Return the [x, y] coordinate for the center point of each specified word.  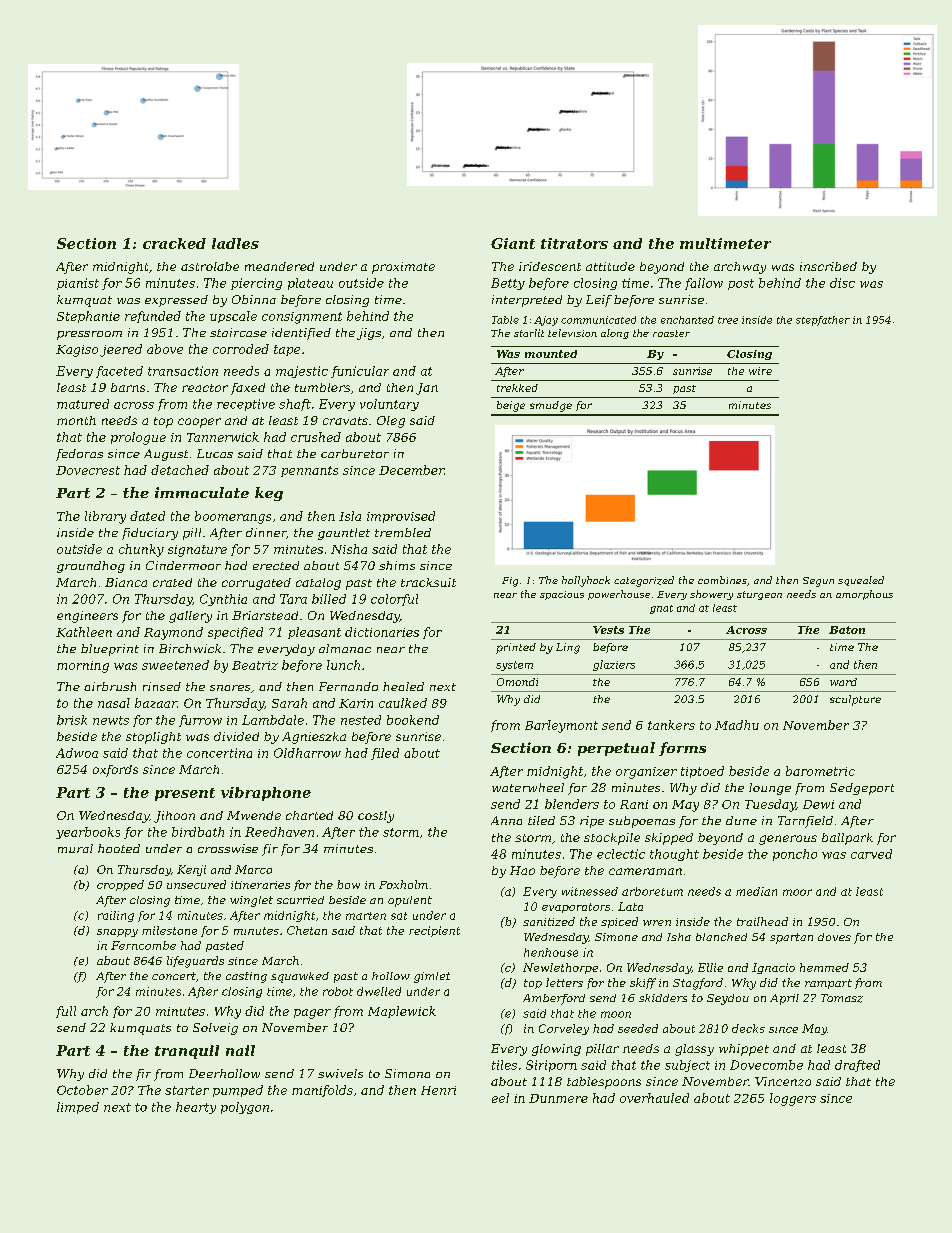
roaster [671, 333]
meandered [279, 266]
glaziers [614, 665]
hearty [196, 1108]
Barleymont [561, 726]
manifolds [322, 1091]
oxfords [115, 771]
